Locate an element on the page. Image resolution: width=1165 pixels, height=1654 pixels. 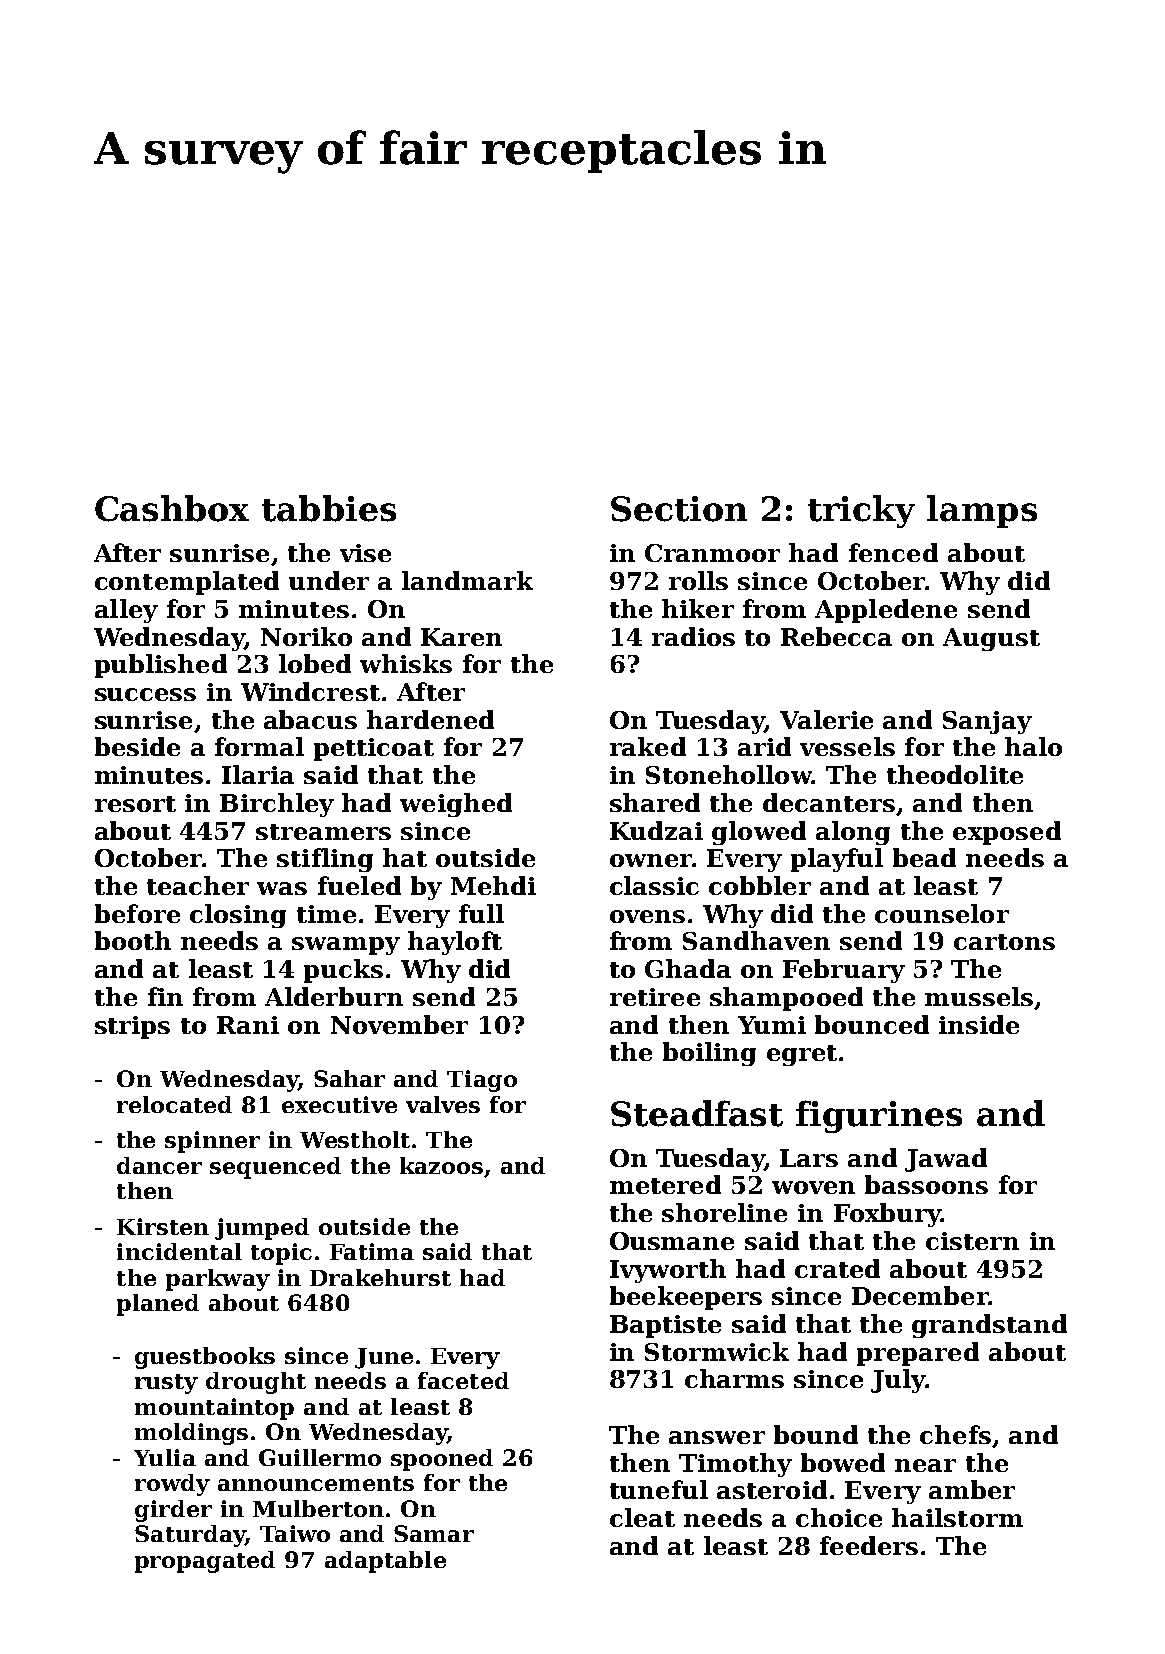
Section is located at coordinates (679, 509).
